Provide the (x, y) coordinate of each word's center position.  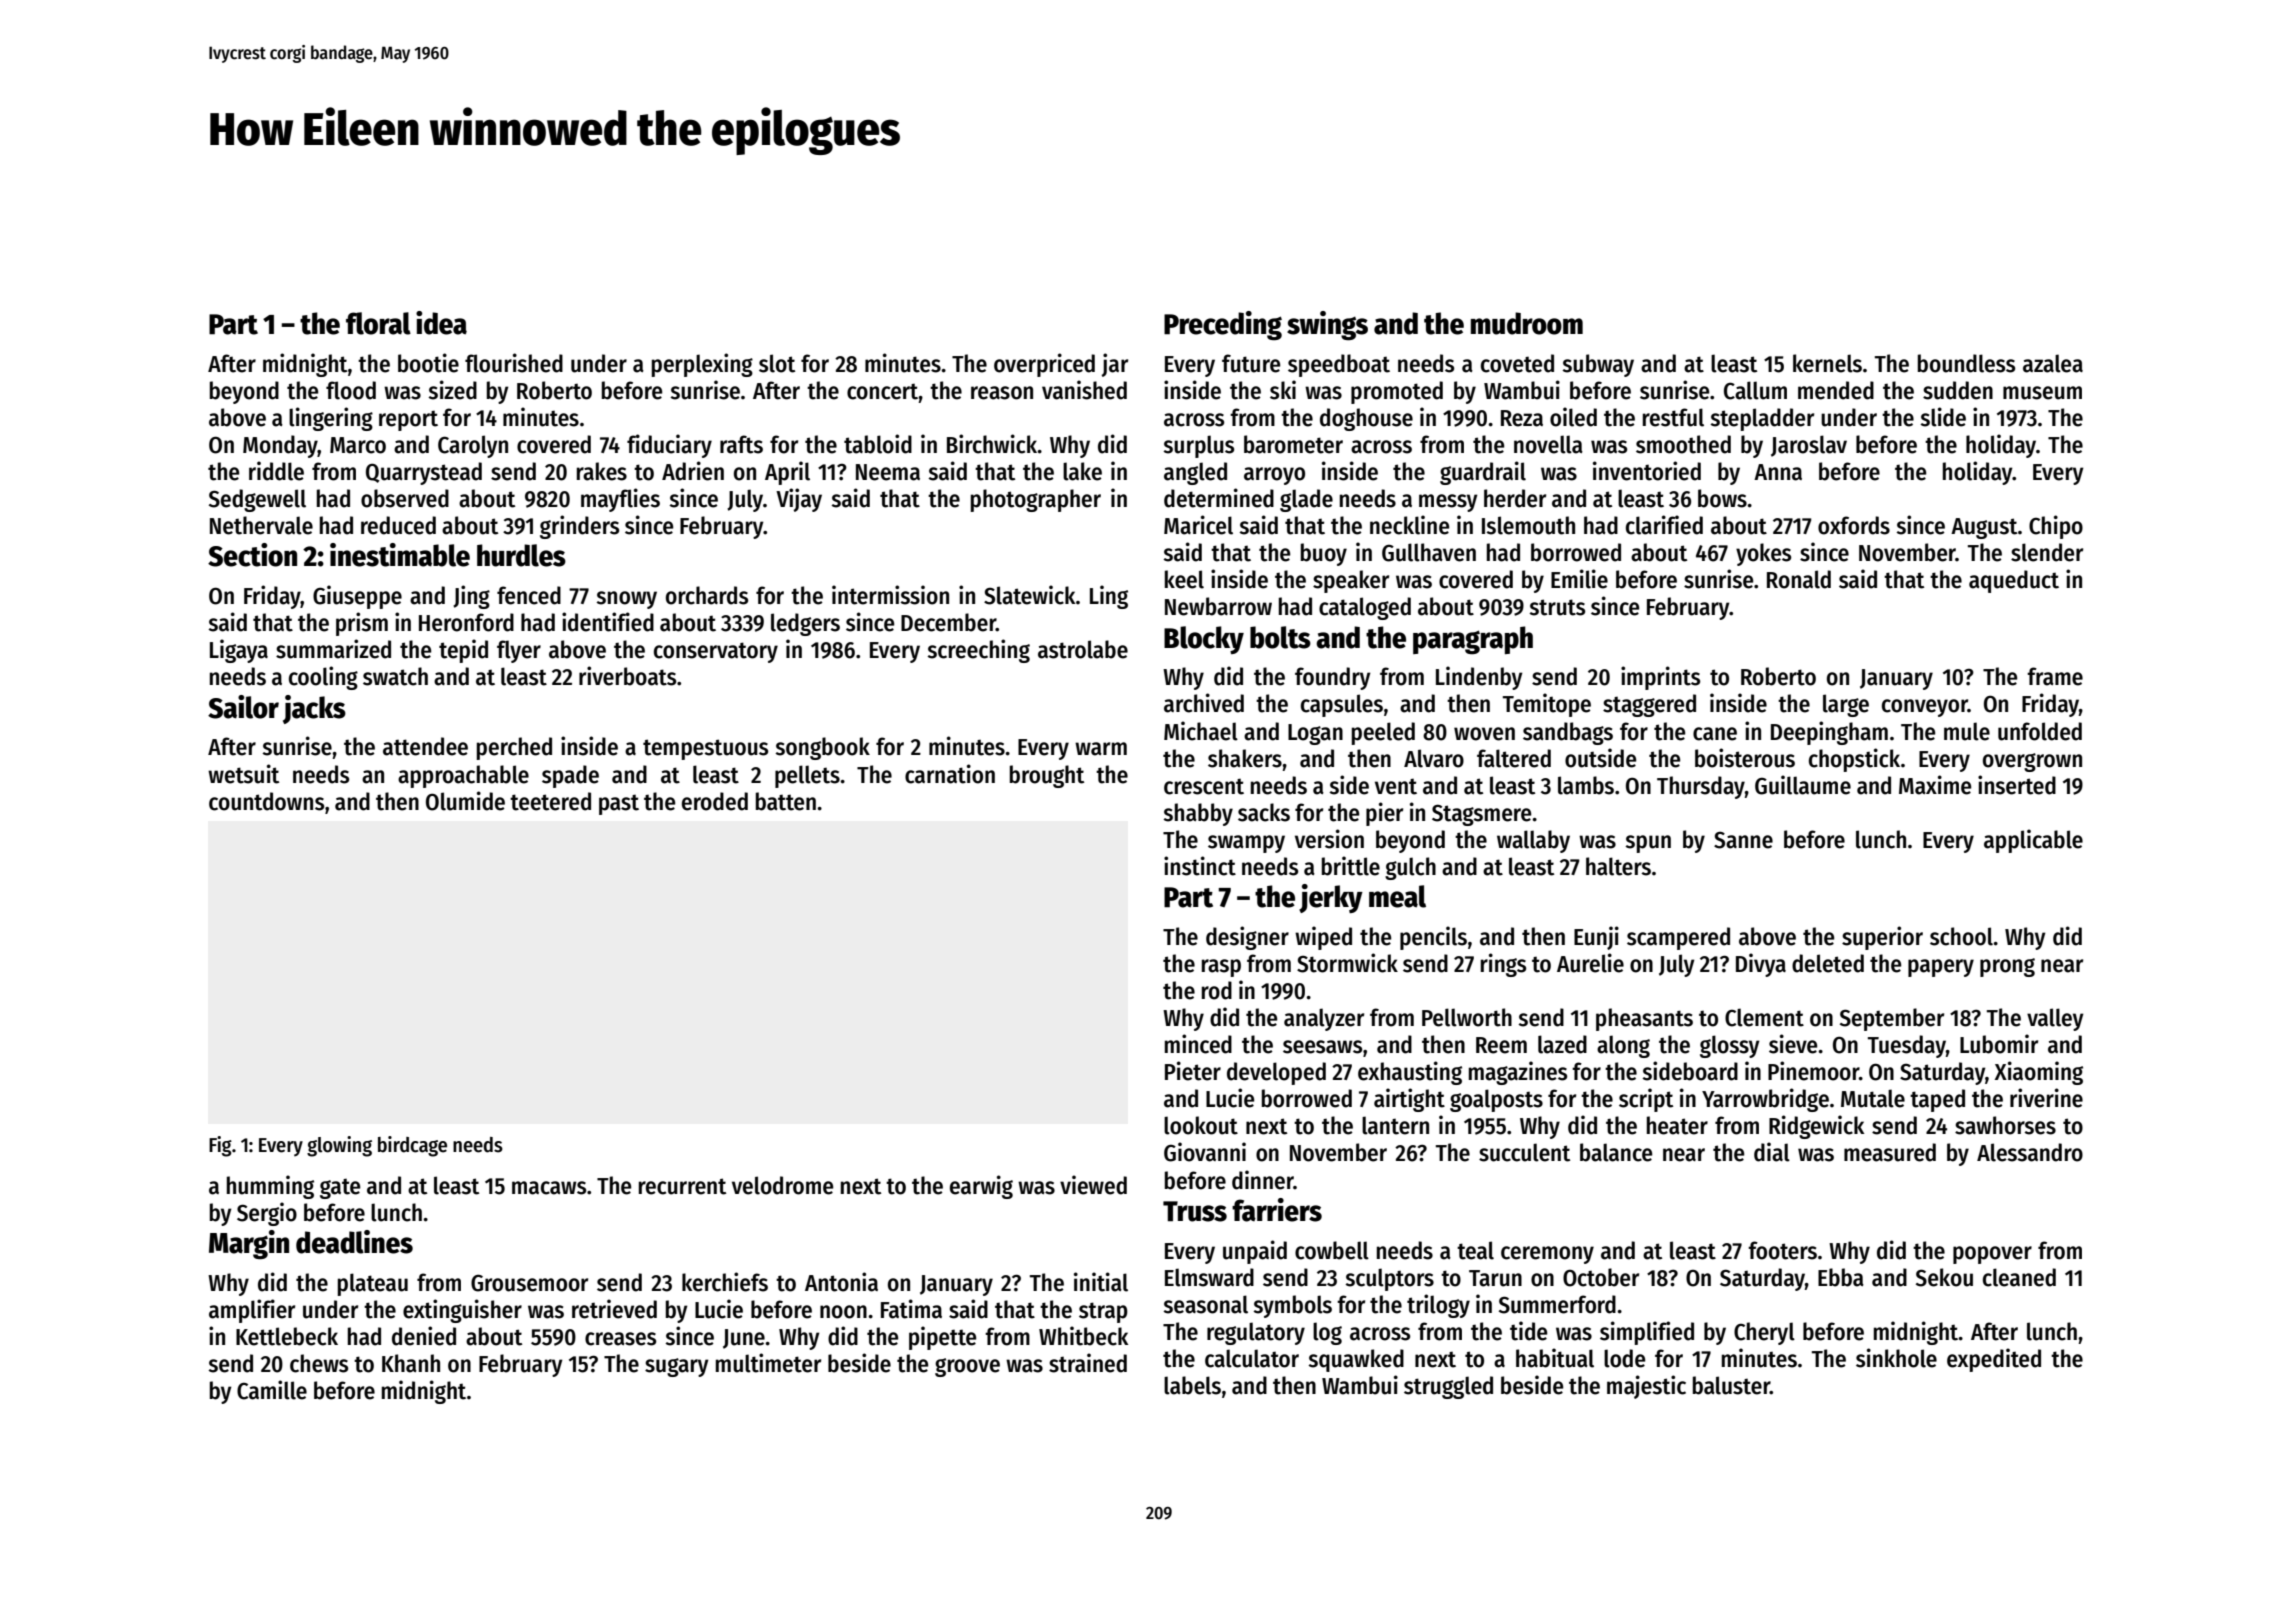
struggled (1448, 1387)
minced (1198, 1044)
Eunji (1596, 938)
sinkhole (1896, 1358)
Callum (1755, 390)
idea (441, 323)
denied (424, 1336)
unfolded (2040, 731)
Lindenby (1479, 678)
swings (1327, 326)
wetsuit (243, 774)
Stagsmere (1481, 815)
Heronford (466, 622)
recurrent (682, 1186)
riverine (2046, 1098)
